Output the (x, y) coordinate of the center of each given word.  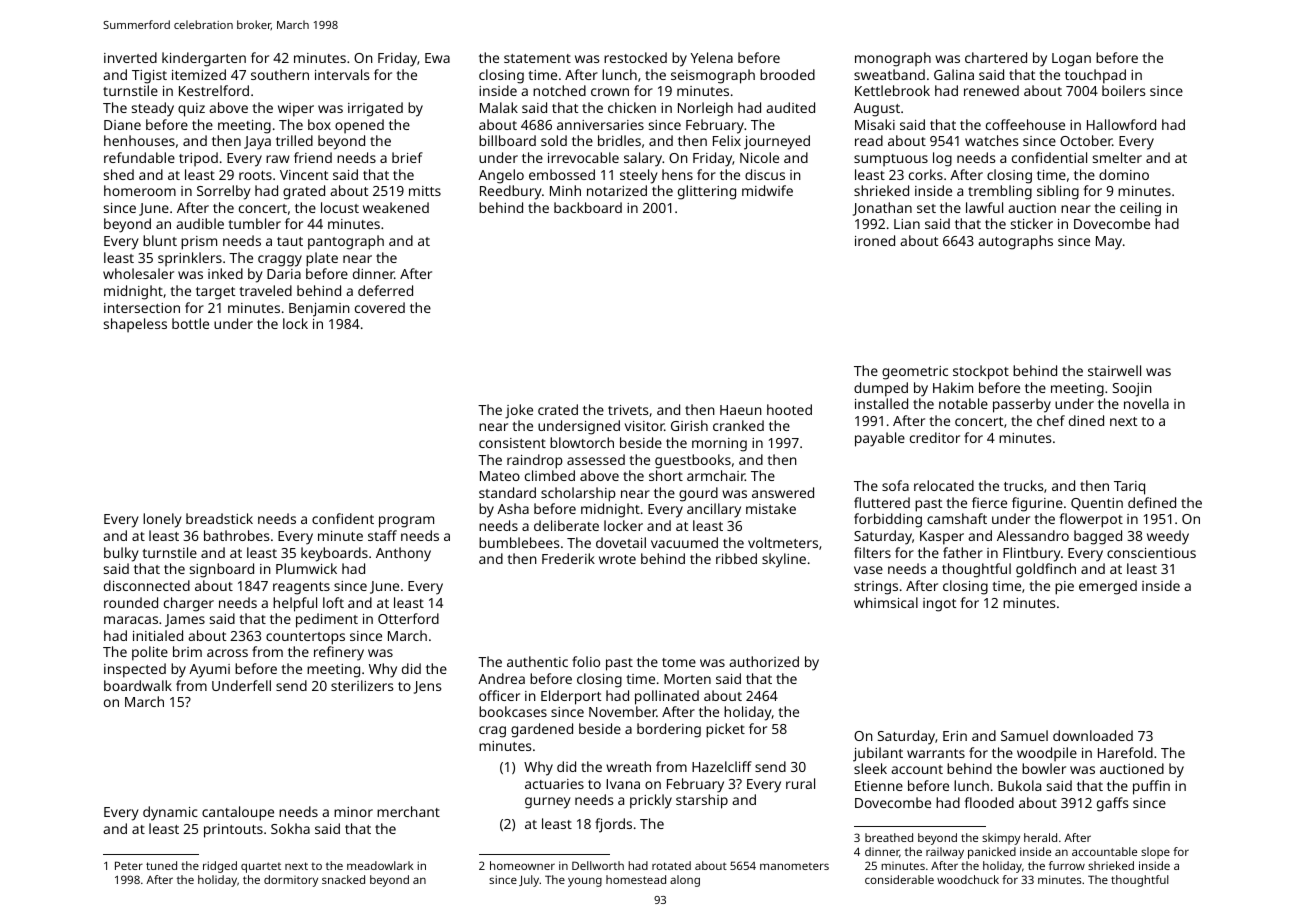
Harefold (1125, 752)
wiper (296, 110)
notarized (617, 190)
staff (382, 535)
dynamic (170, 813)
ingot (939, 605)
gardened (542, 730)
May (1109, 243)
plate (322, 259)
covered (380, 307)
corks (926, 174)
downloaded (1093, 735)
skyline (784, 560)
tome (679, 662)
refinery (339, 653)
